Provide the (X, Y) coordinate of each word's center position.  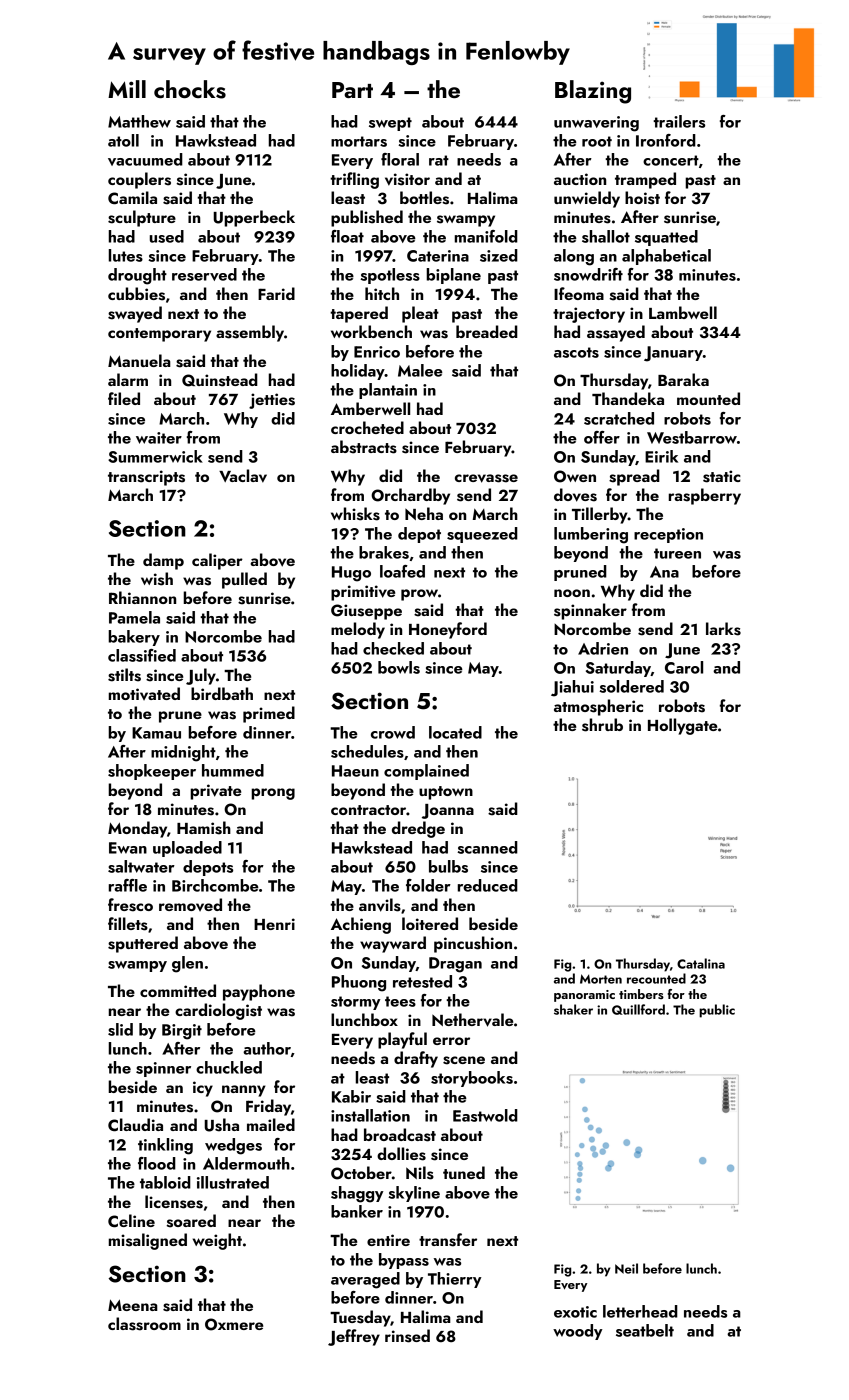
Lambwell (683, 312)
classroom (144, 1324)
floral (400, 159)
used (167, 236)
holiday (358, 372)
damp (163, 561)
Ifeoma (579, 293)
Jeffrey (354, 1337)
